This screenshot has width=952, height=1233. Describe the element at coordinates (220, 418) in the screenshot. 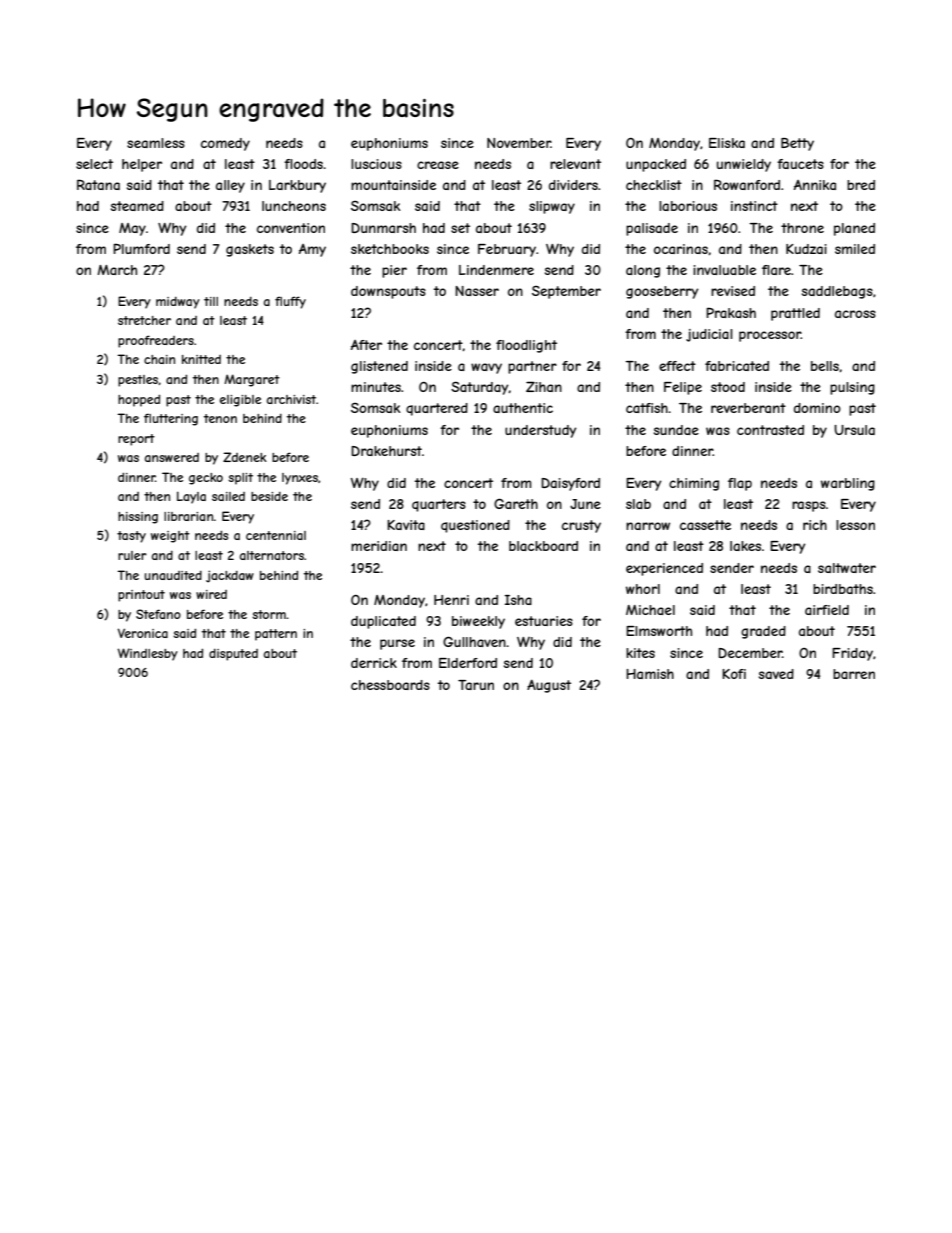

I see `tenon` at that location.
